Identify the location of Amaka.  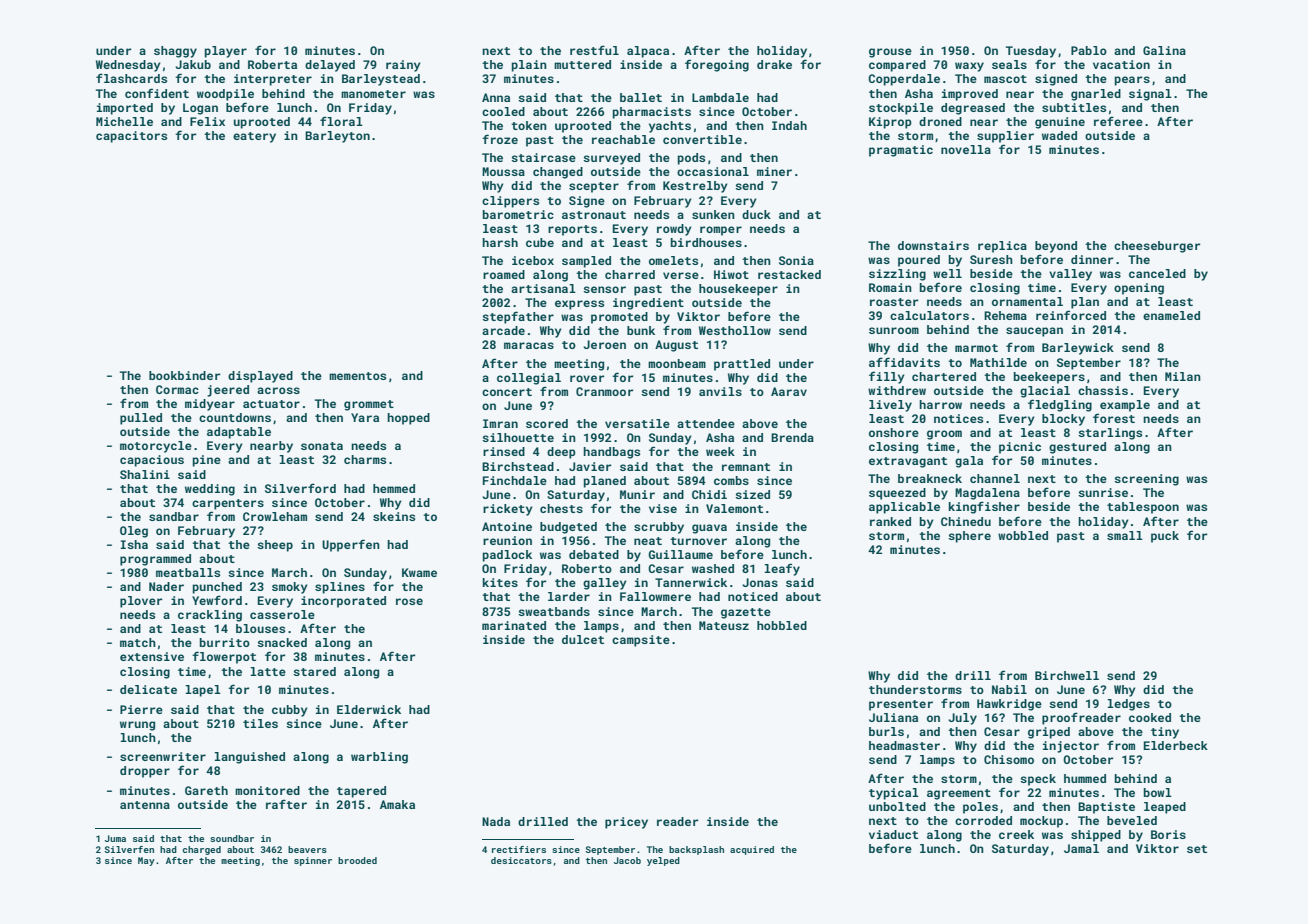
(397, 804).
